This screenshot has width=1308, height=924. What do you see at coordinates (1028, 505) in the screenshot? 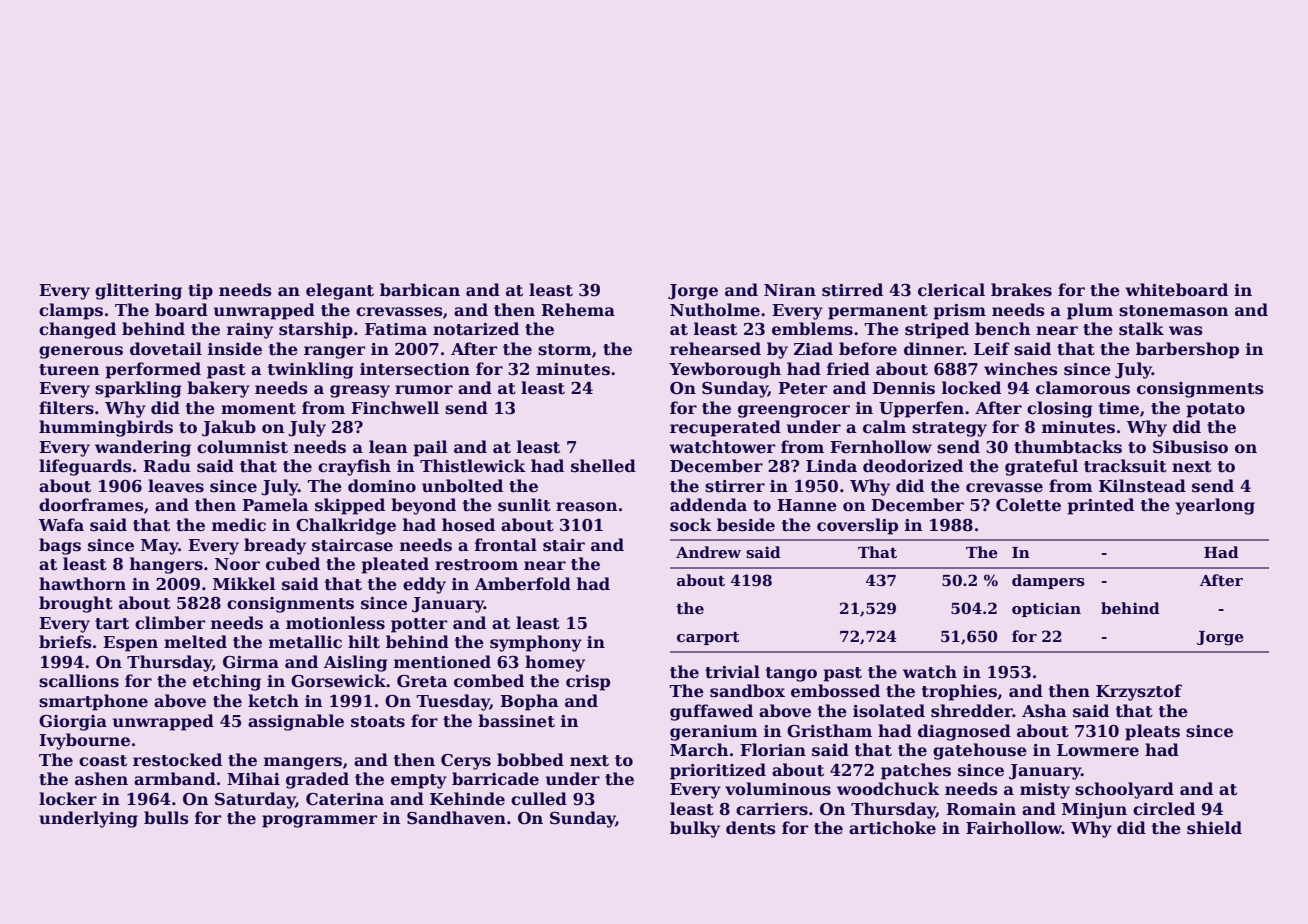
I see `Colette` at bounding box center [1028, 505].
